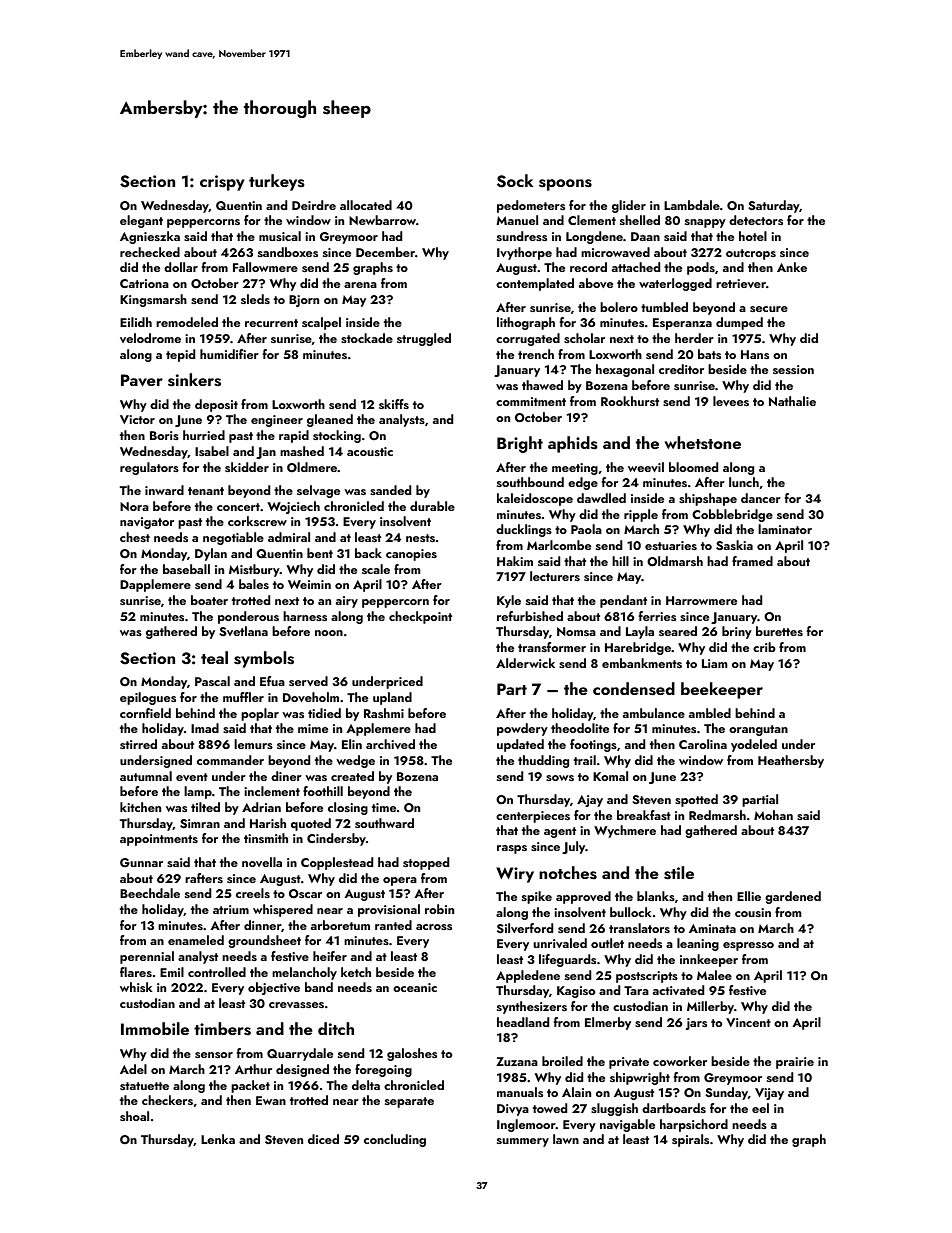 The height and width of the screenshot is (1233, 952). I want to click on appointments, so click(159, 840).
